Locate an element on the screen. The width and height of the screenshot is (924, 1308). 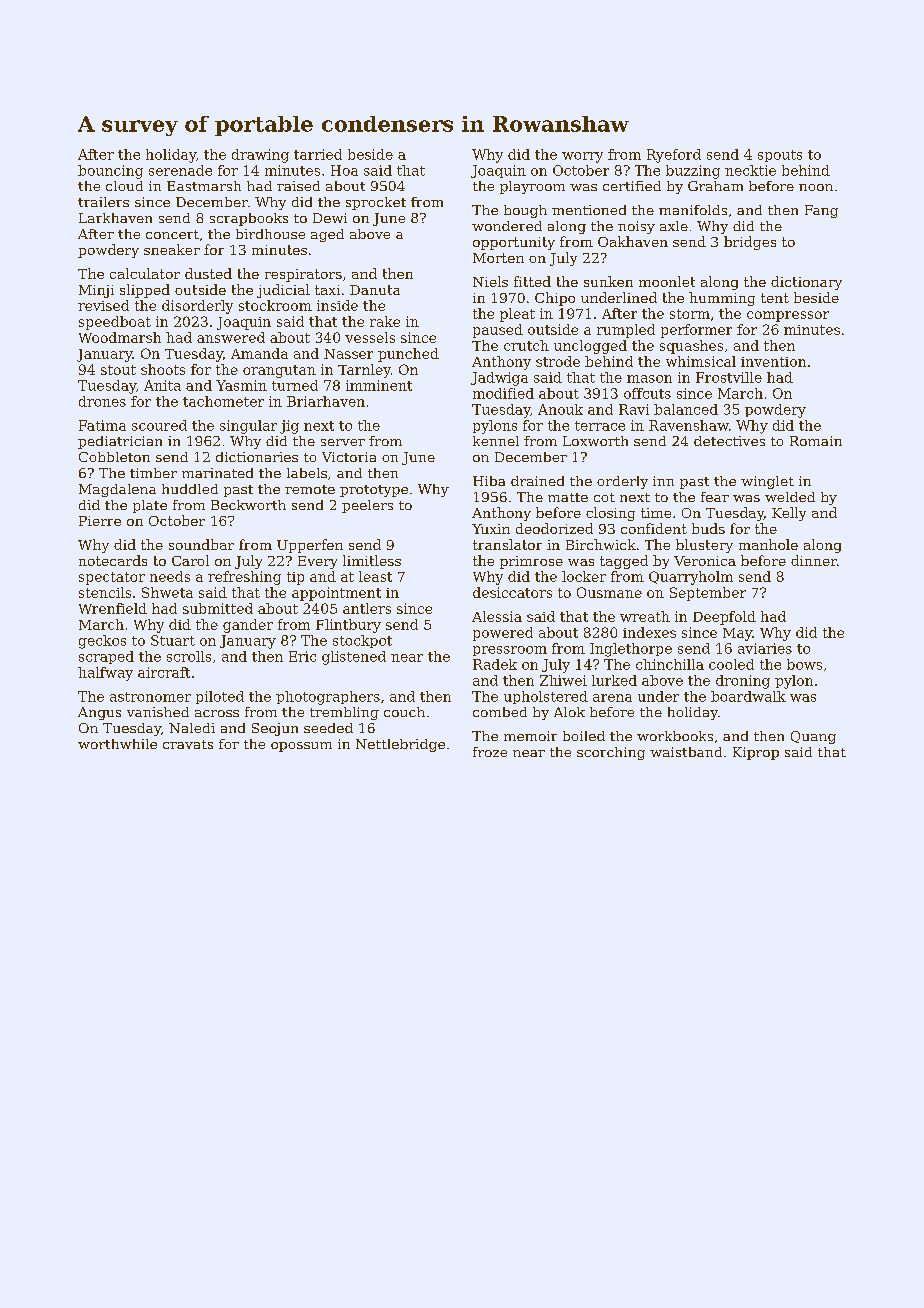
Ravenshaw is located at coordinates (689, 425).
